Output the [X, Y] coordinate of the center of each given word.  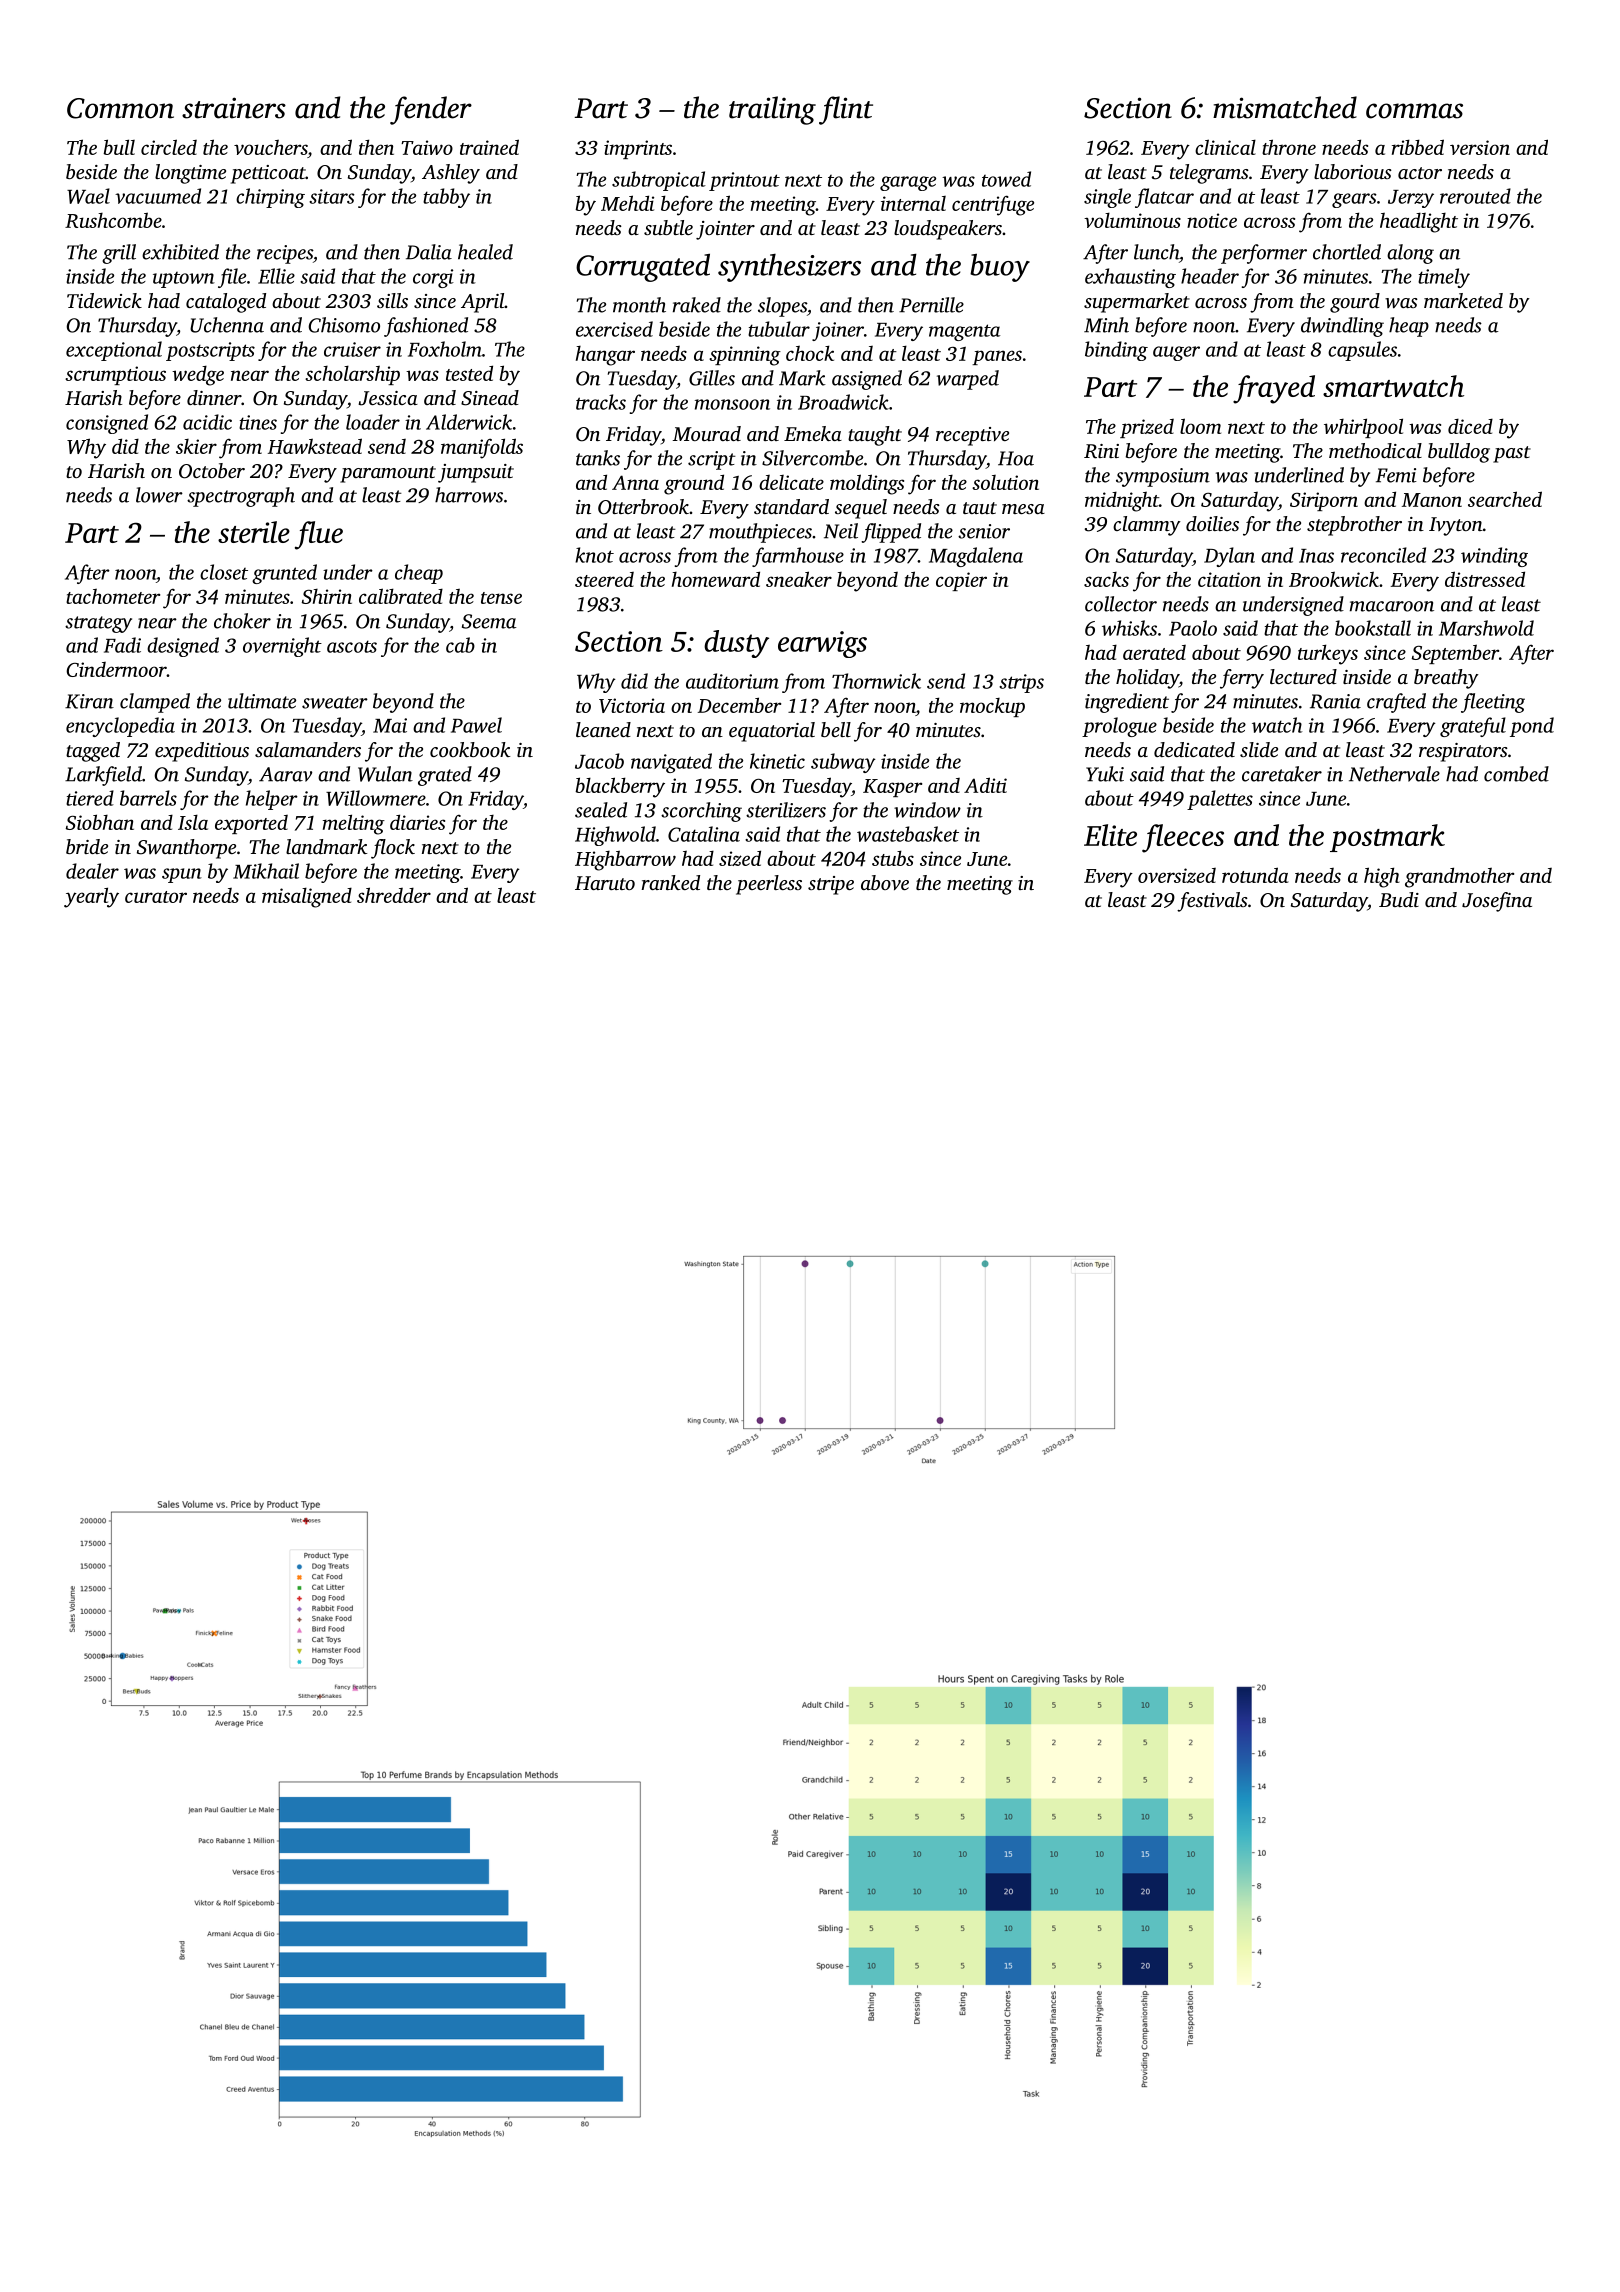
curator [156, 897]
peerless [769, 885]
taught [875, 436]
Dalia [429, 252]
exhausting [1130, 278]
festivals [1212, 902]
